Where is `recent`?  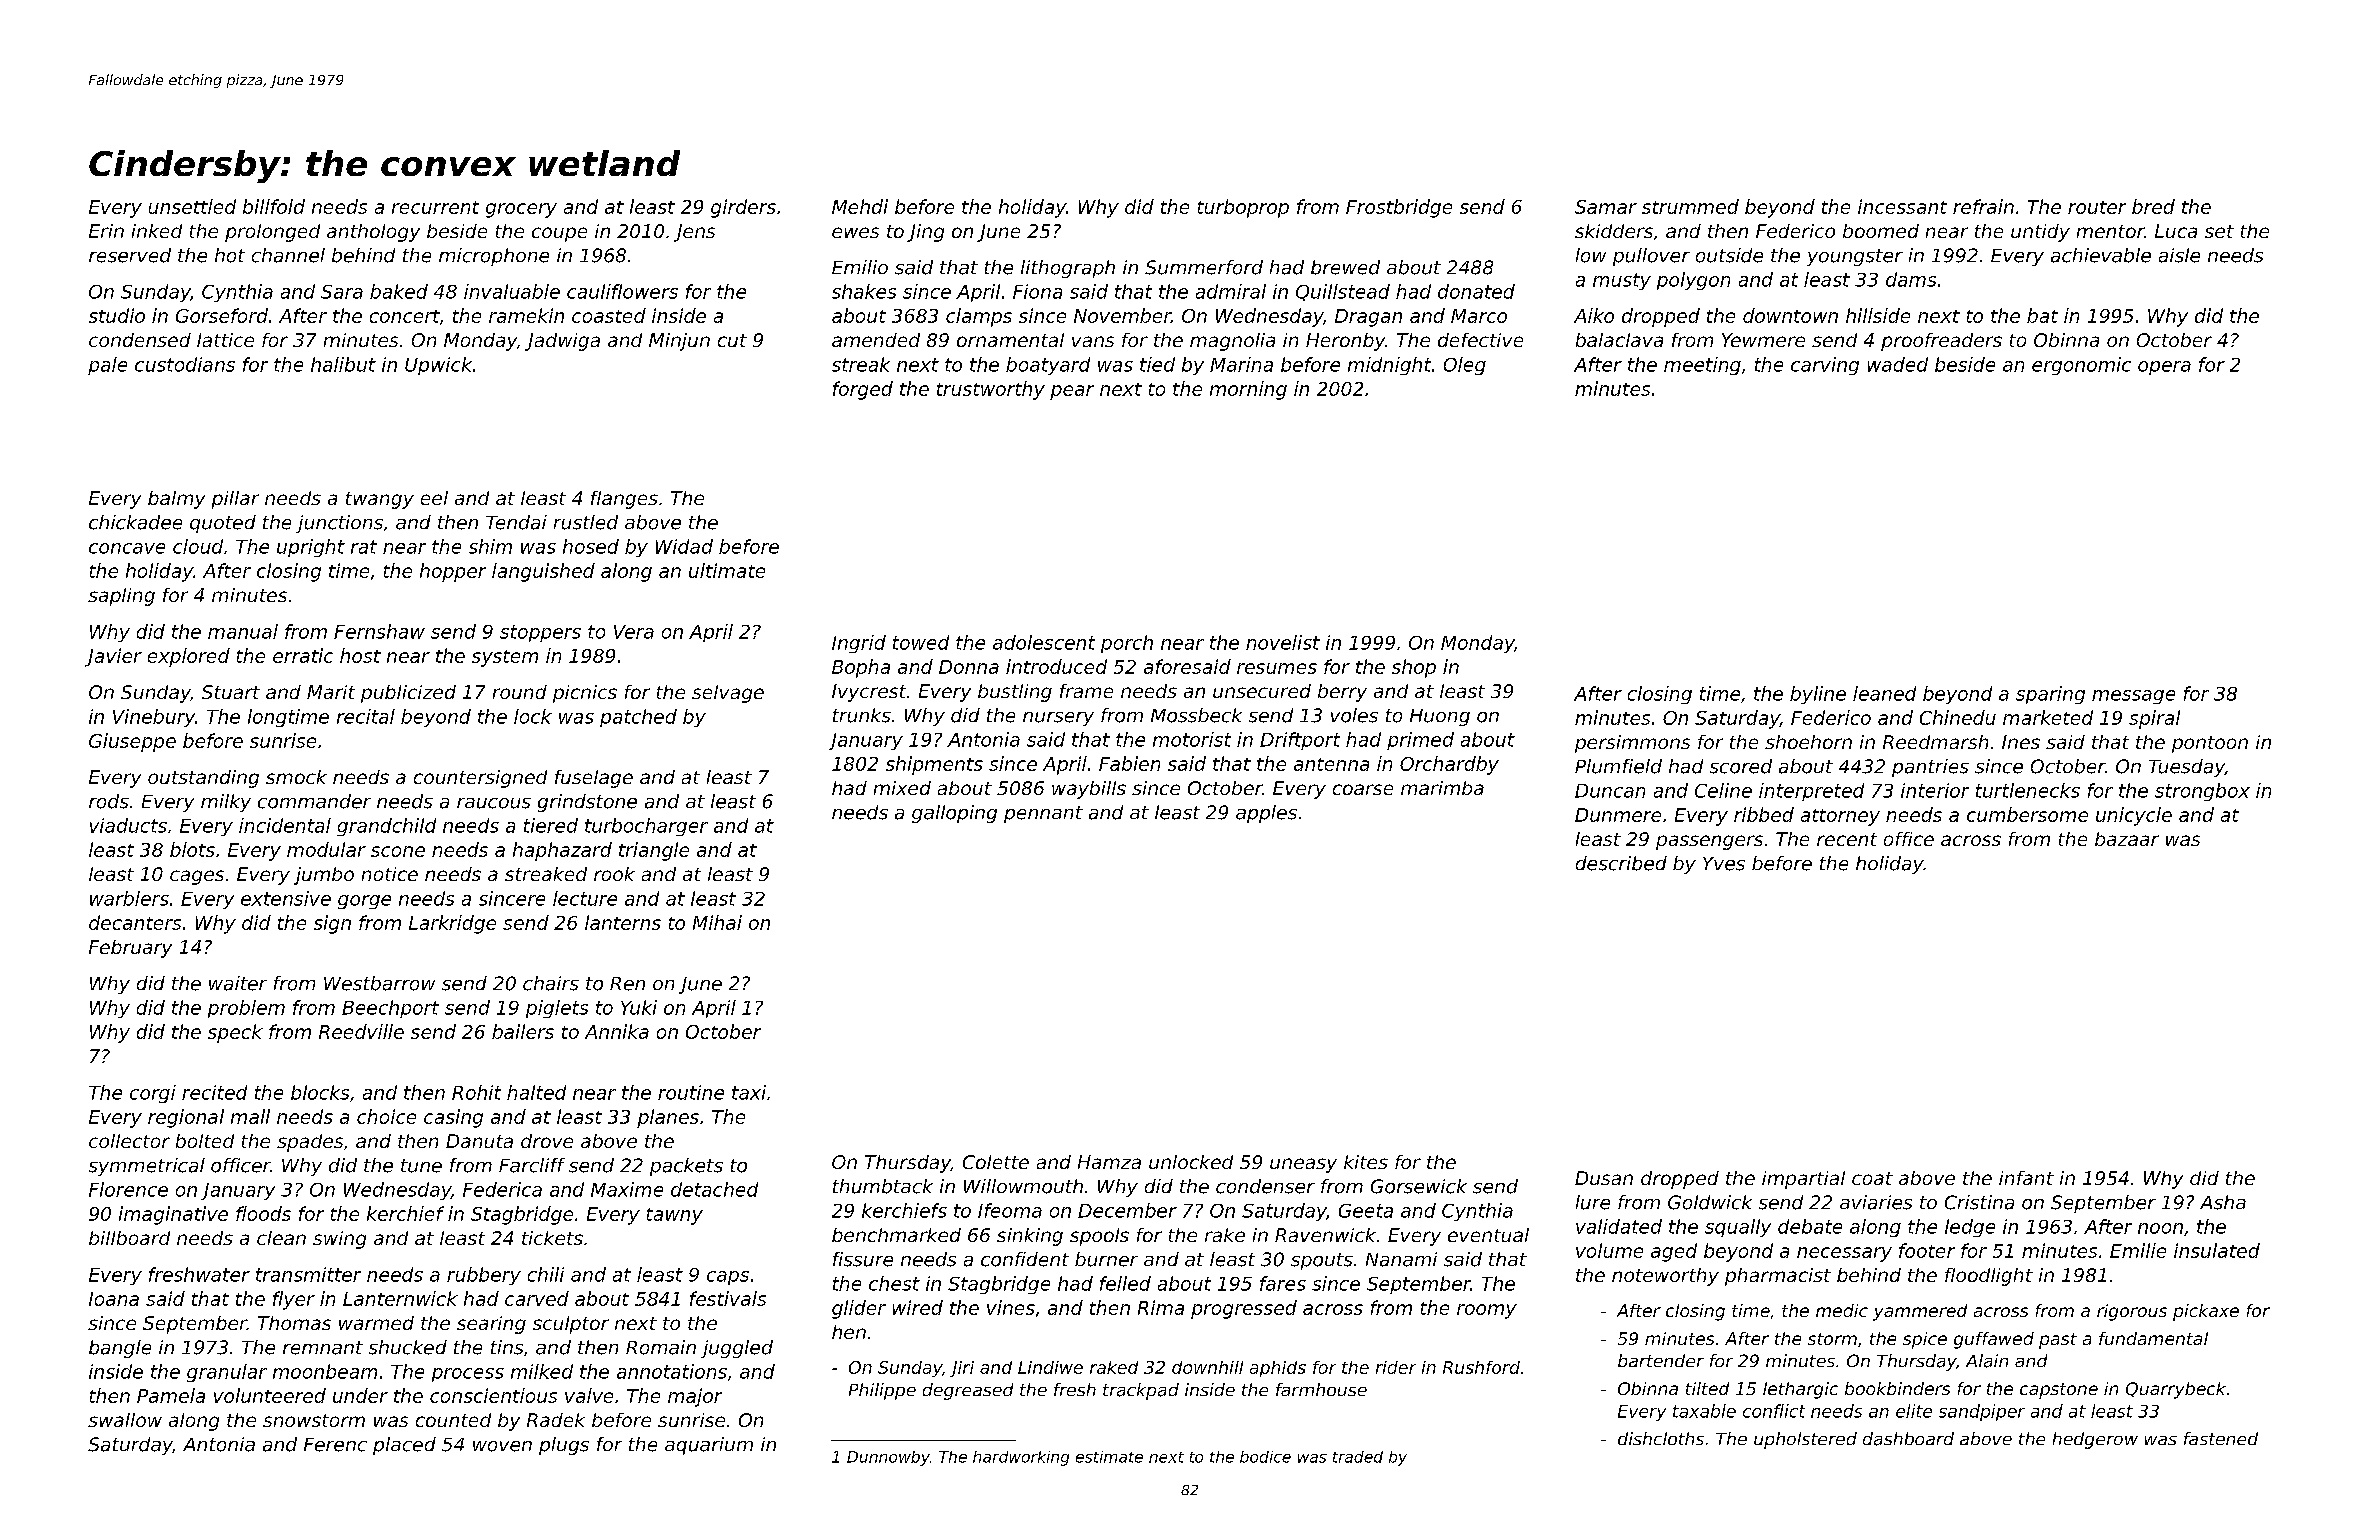
recent is located at coordinates (1847, 839).
